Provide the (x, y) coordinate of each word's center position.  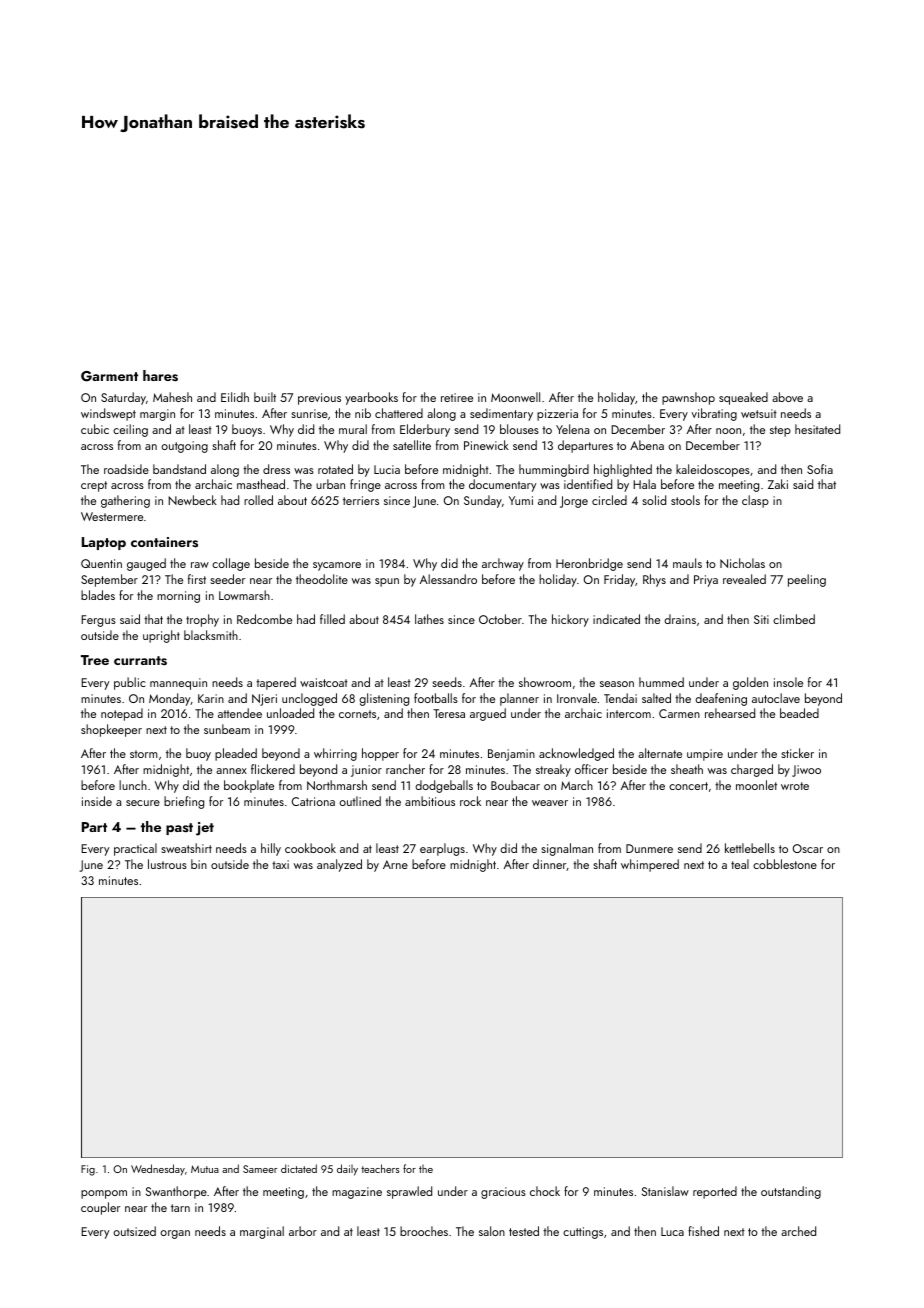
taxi (280, 864)
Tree (95, 660)
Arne (395, 864)
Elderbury (425, 430)
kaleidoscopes (713, 470)
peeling (807, 580)
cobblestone (785, 864)
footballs (436, 698)
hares (160, 376)
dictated (299, 1168)
